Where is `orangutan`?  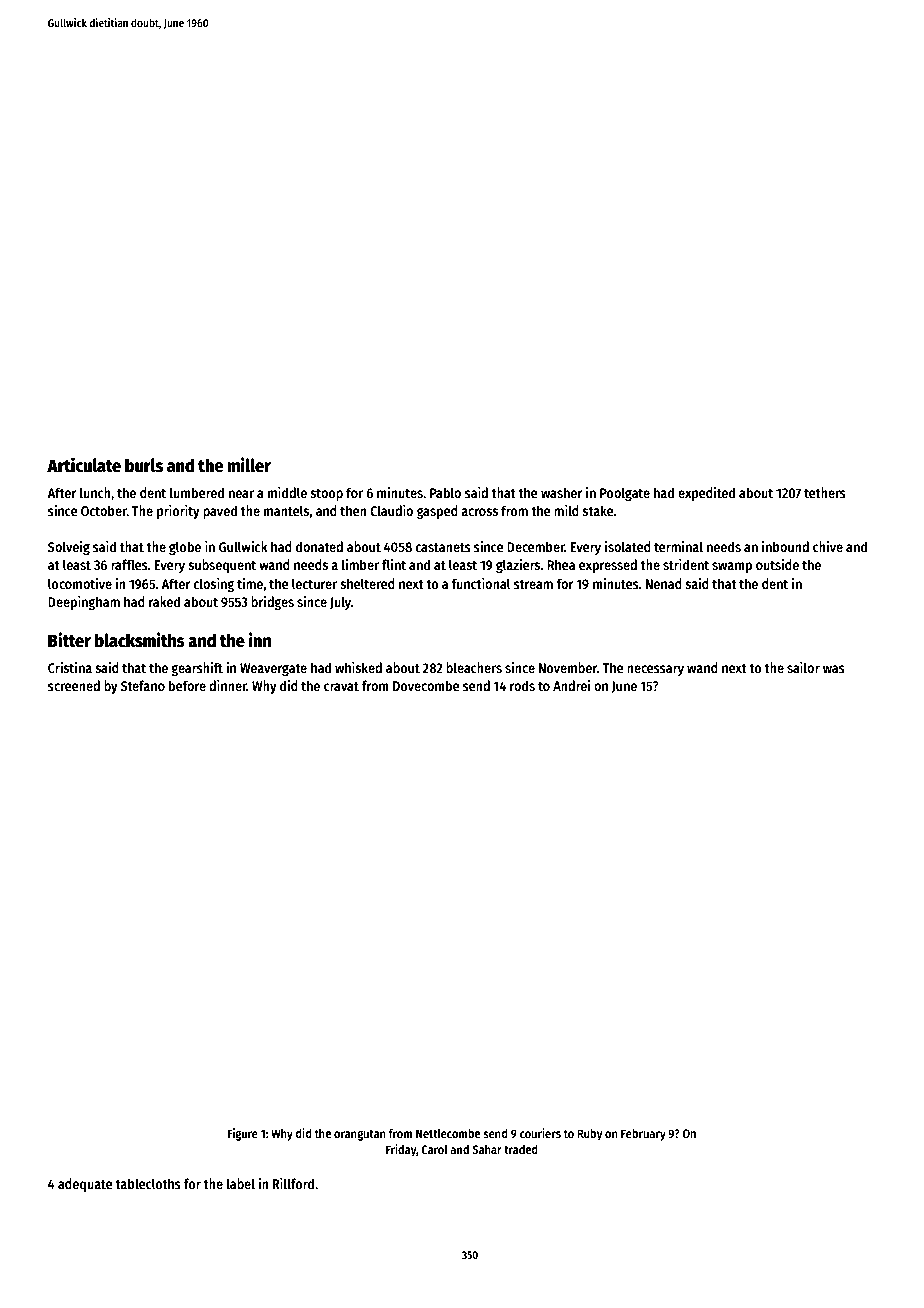
orangutan is located at coordinates (360, 1135).
